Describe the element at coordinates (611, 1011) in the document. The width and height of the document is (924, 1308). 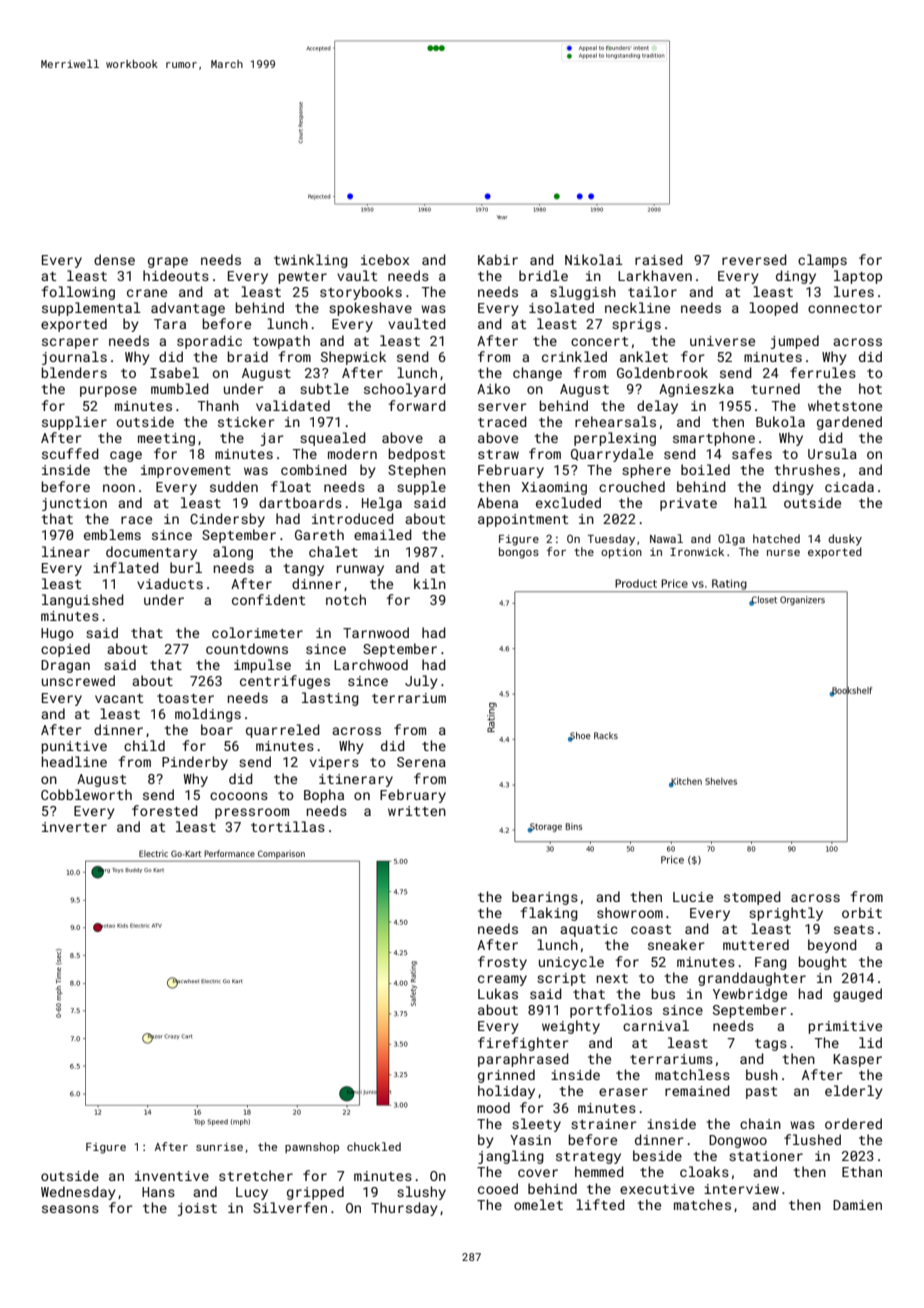
I see `portfolios` at that location.
